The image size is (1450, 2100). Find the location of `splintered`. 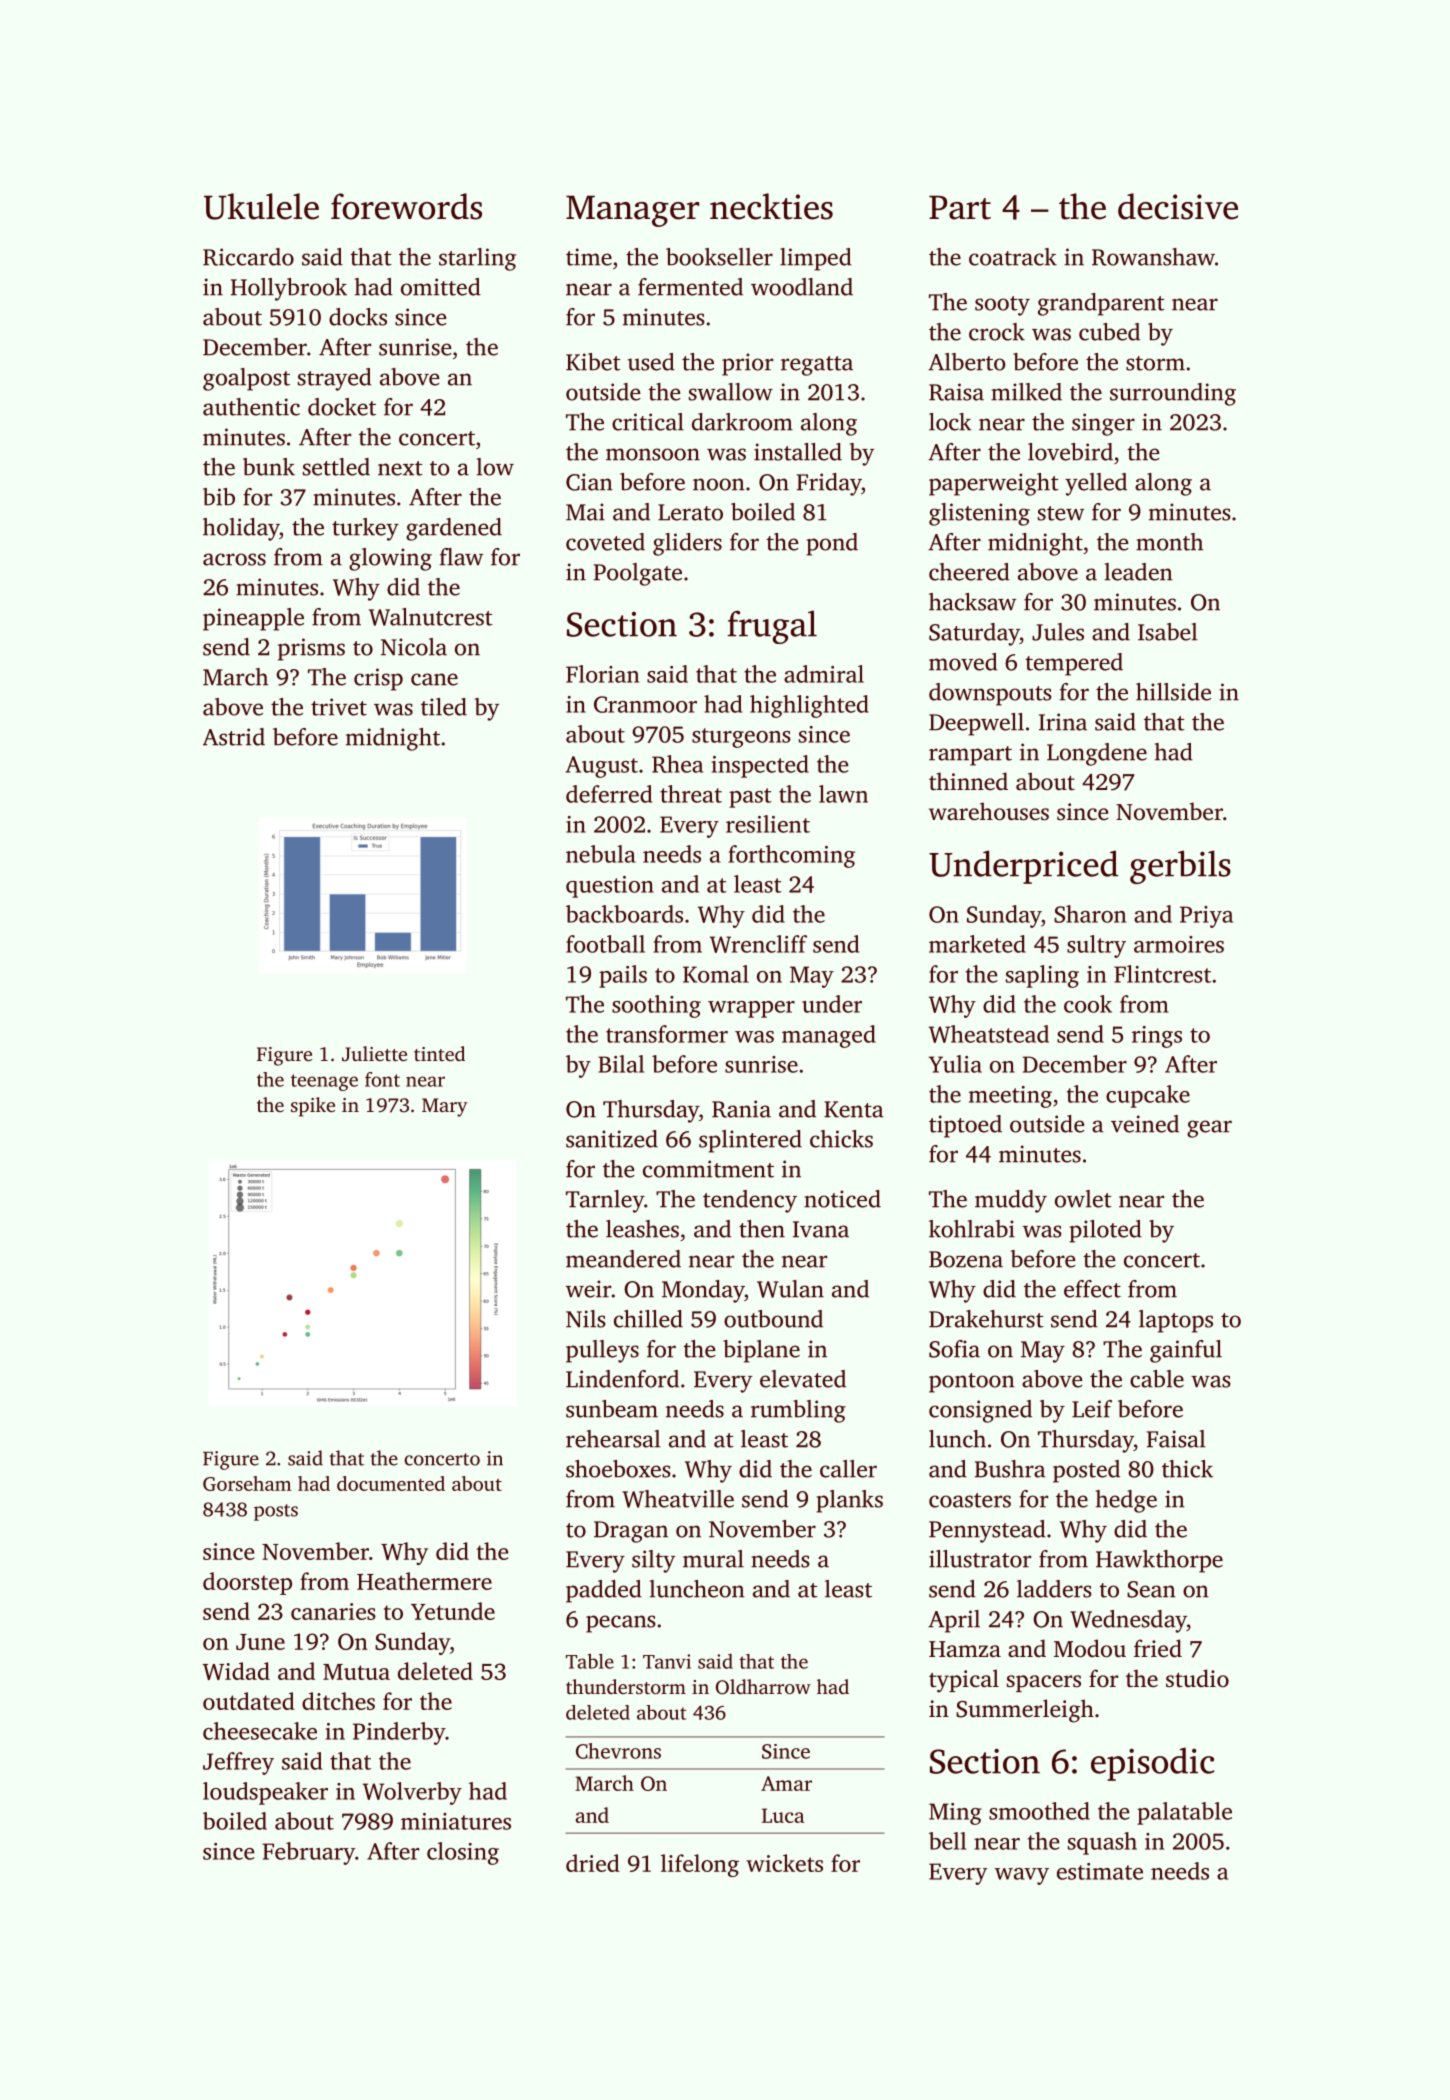

splintered is located at coordinates (750, 1141).
